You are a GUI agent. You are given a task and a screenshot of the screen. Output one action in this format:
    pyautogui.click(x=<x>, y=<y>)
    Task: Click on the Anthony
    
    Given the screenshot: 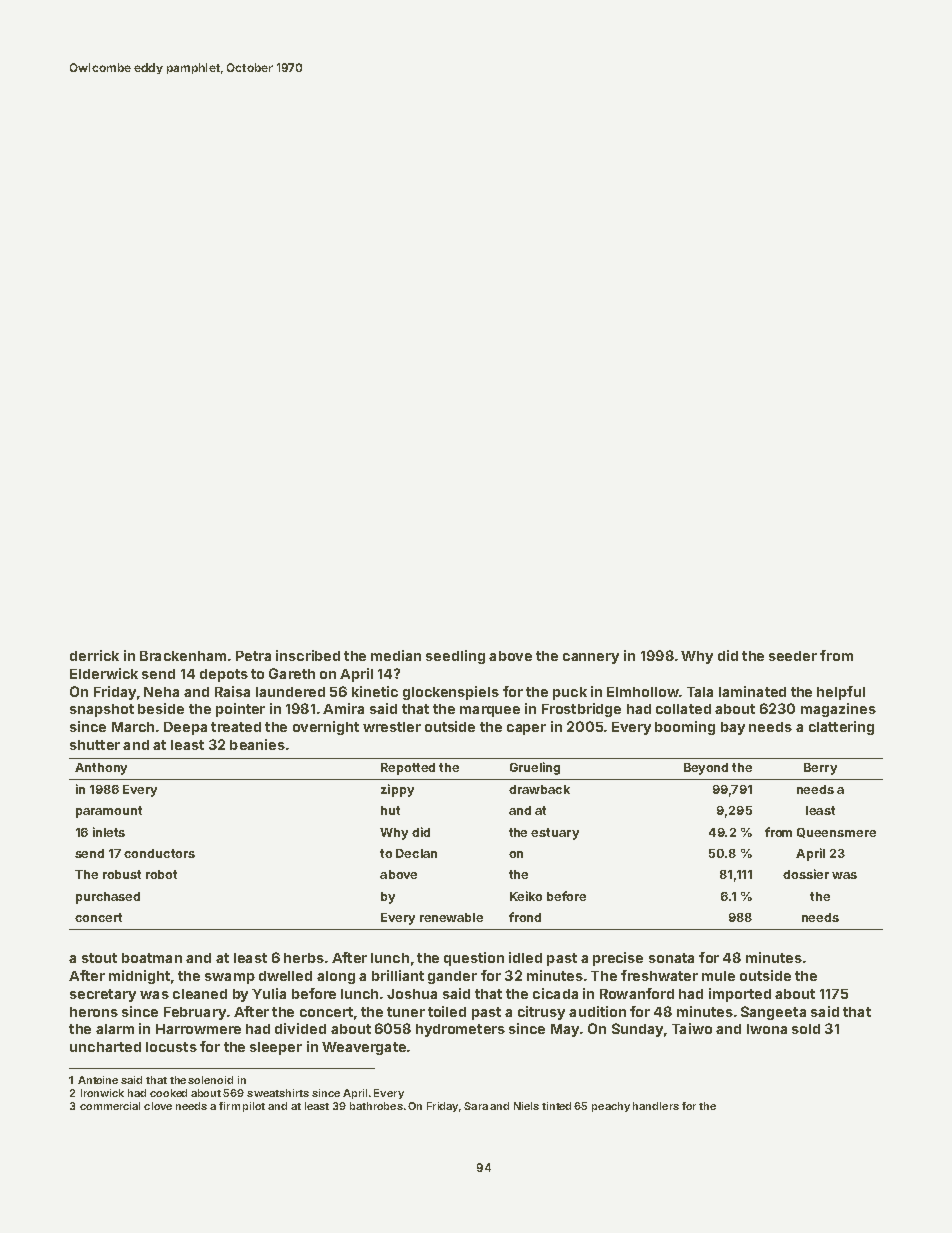 What is the action you would take?
    pyautogui.click(x=101, y=769)
